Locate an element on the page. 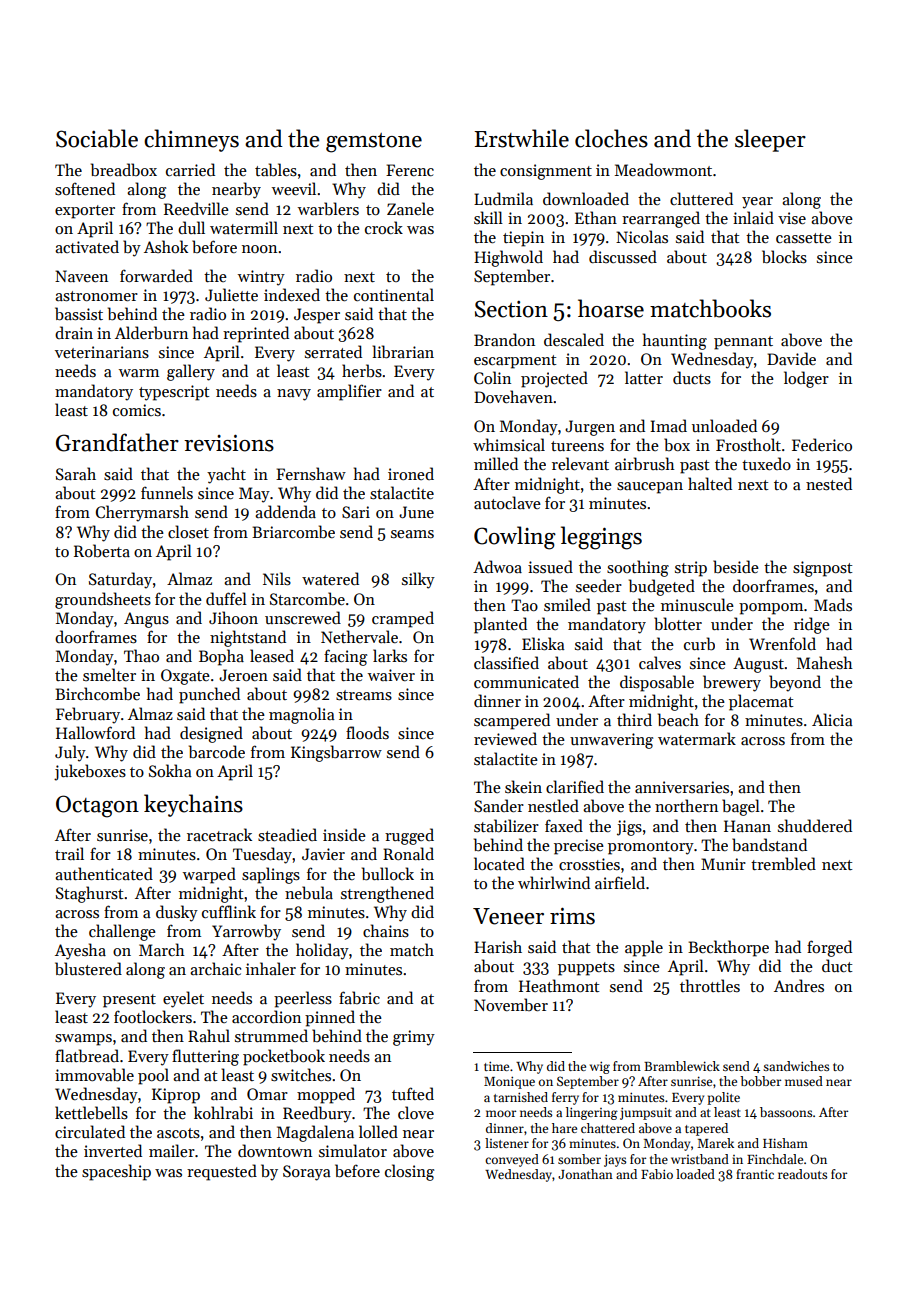  rims is located at coordinates (572, 916).
